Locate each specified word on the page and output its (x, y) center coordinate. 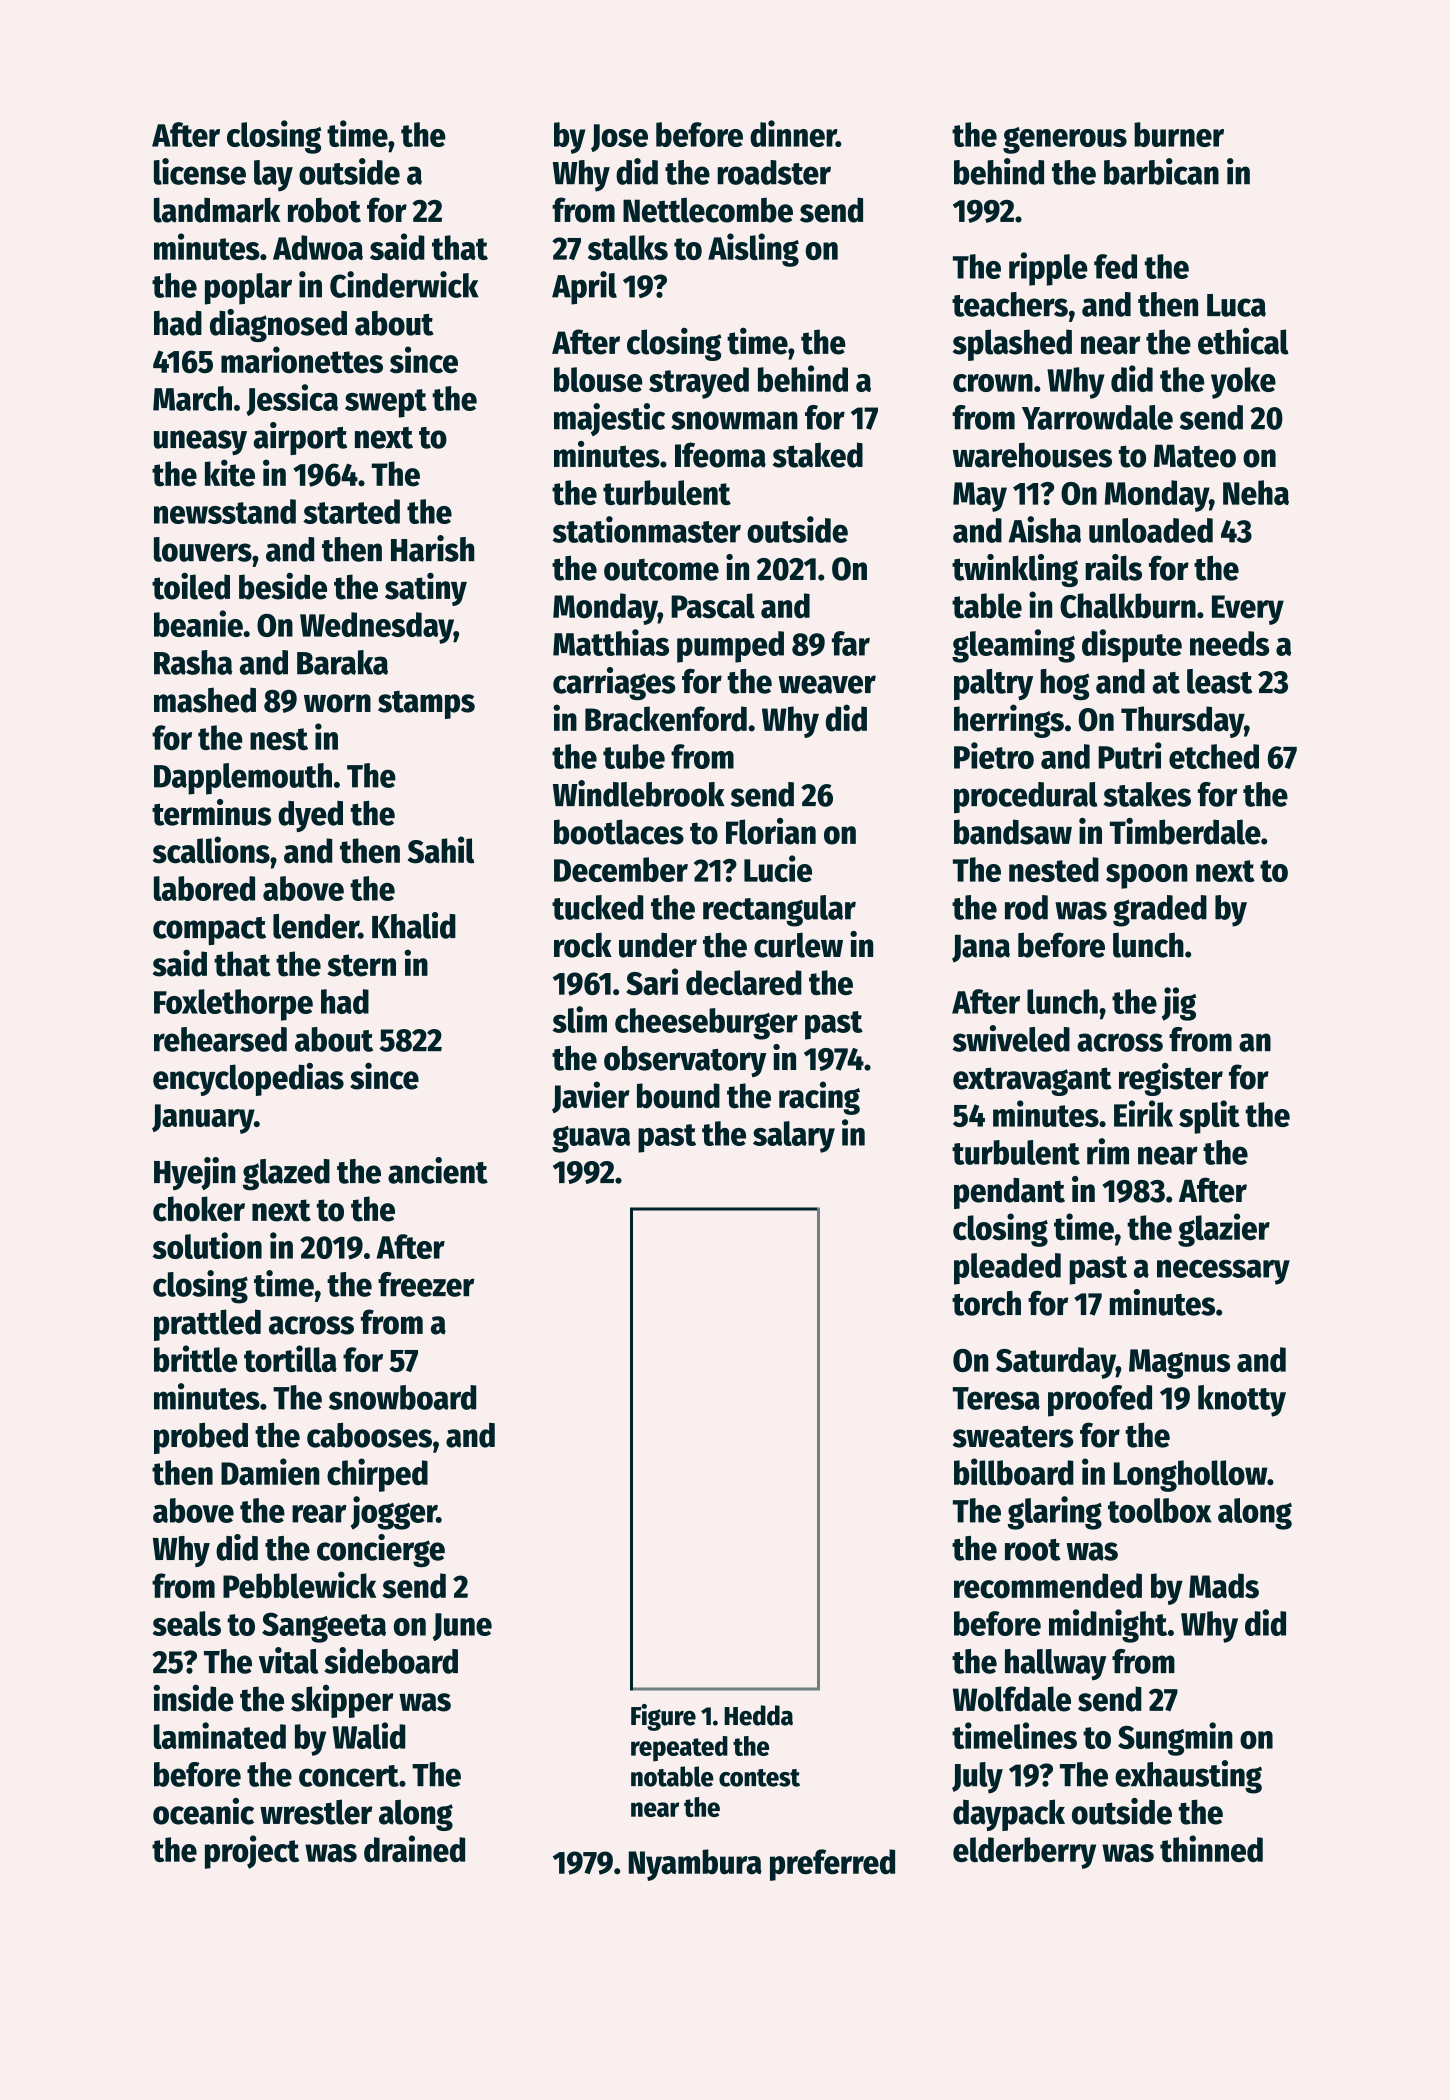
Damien (270, 1472)
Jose (619, 138)
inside (193, 1698)
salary (794, 1137)
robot (324, 210)
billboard (1014, 1472)
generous (1065, 140)
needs (1229, 643)
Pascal (713, 606)
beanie (198, 623)
